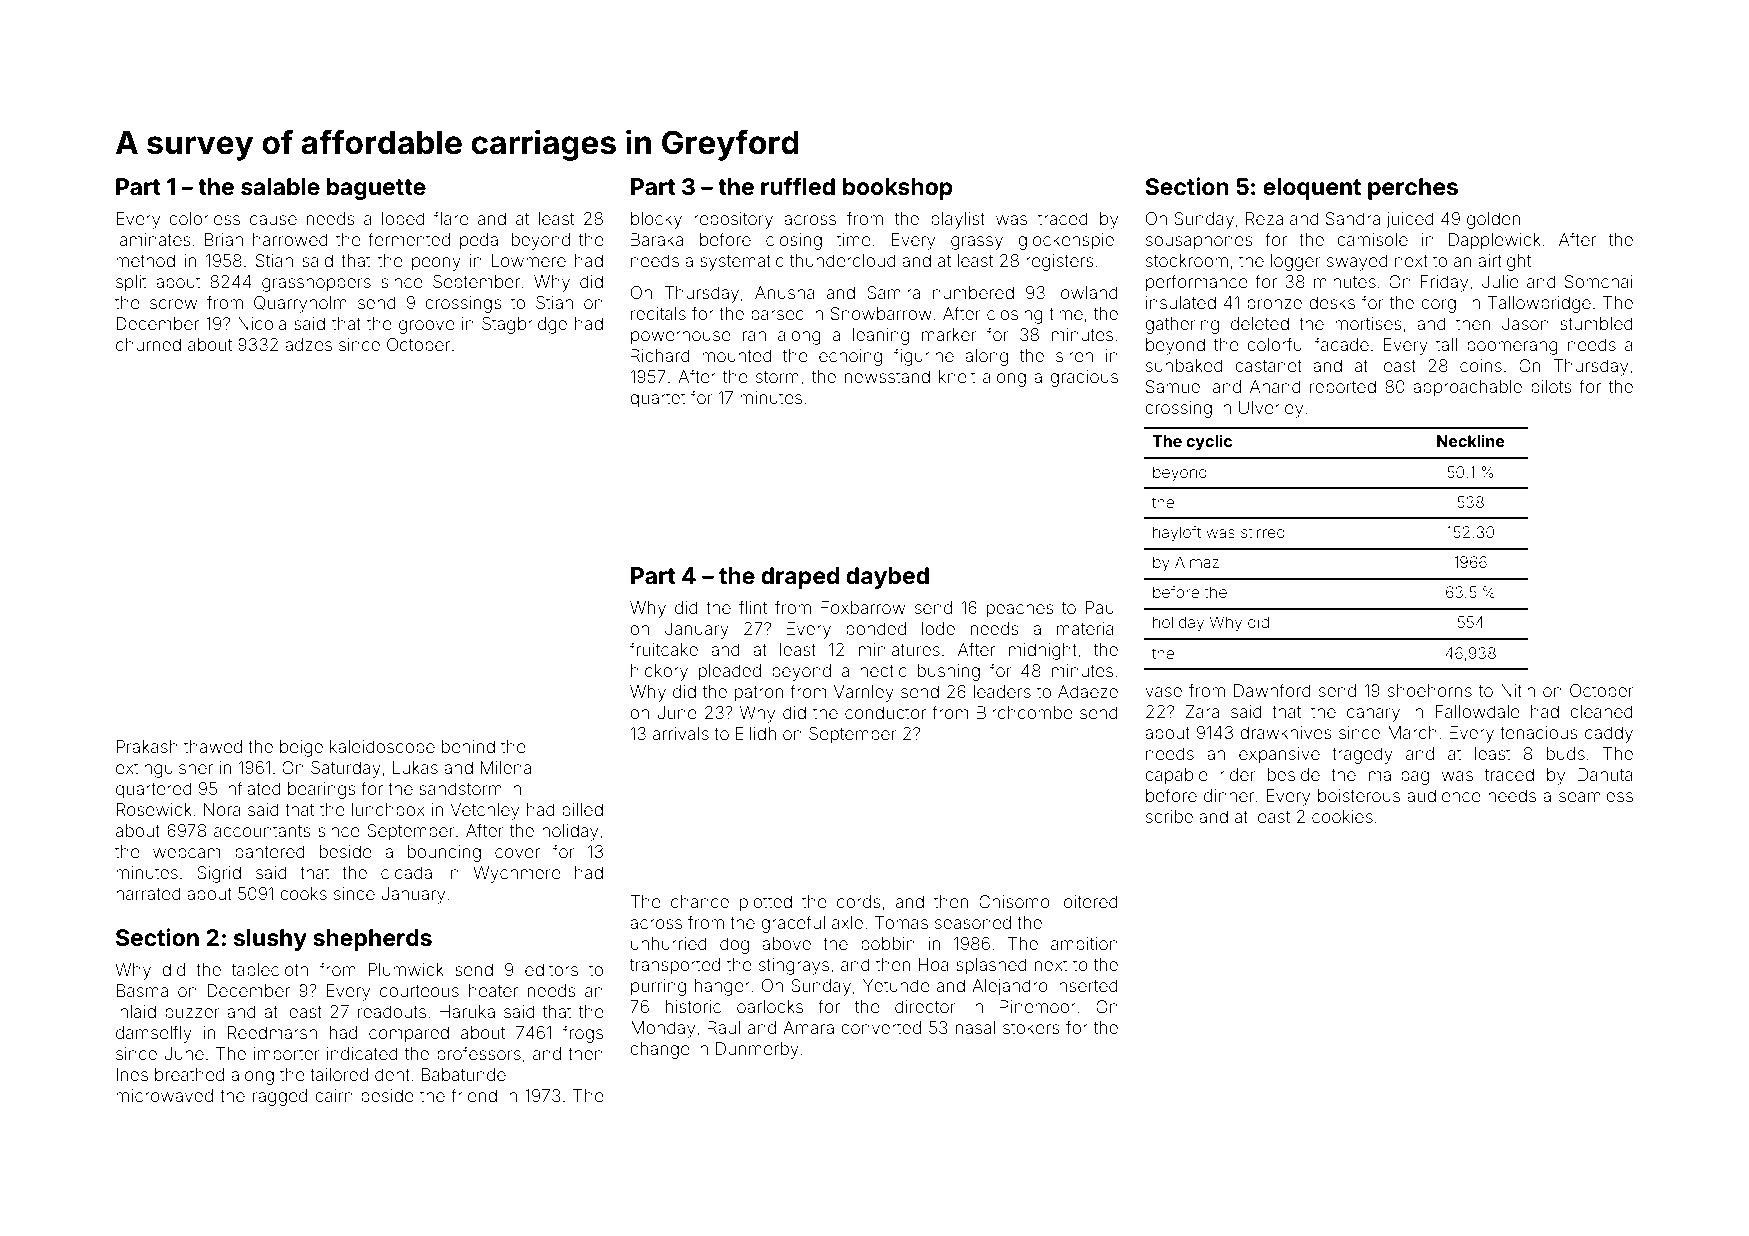 The height and width of the screenshot is (1236, 1749). I want to click on perches, so click(1413, 189).
